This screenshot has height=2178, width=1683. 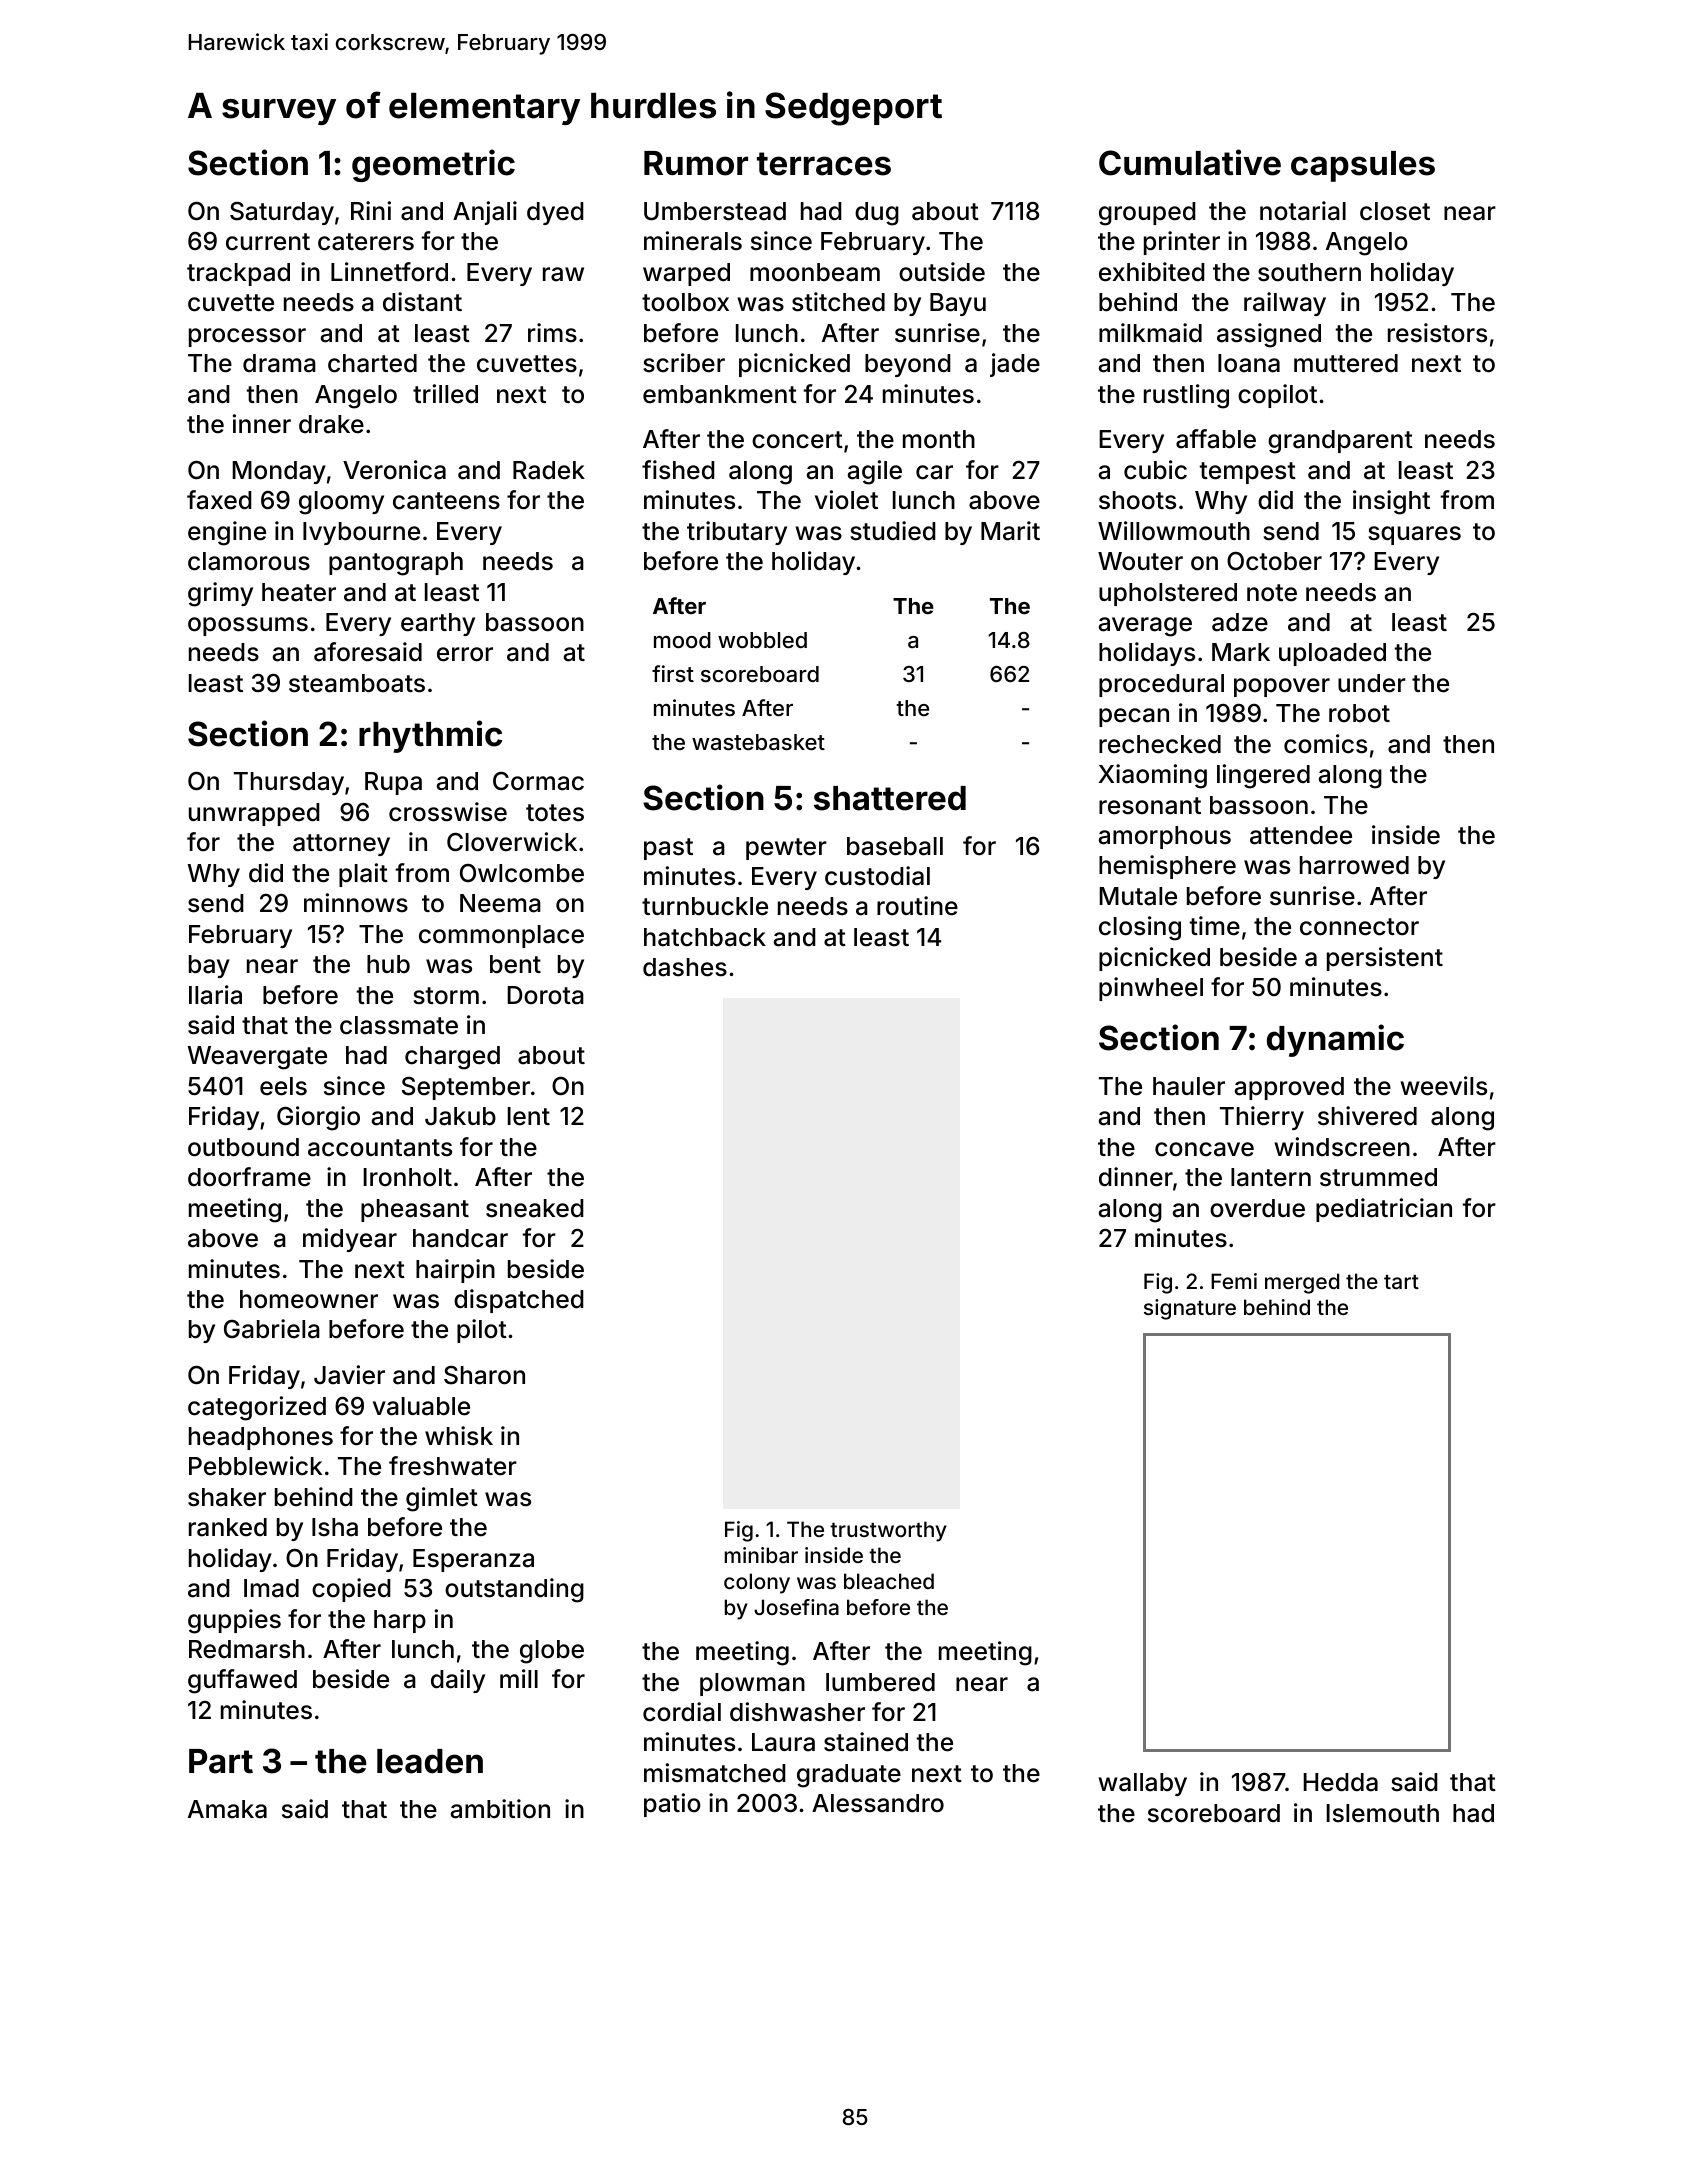 What do you see at coordinates (1359, 713) in the screenshot?
I see `robot` at bounding box center [1359, 713].
